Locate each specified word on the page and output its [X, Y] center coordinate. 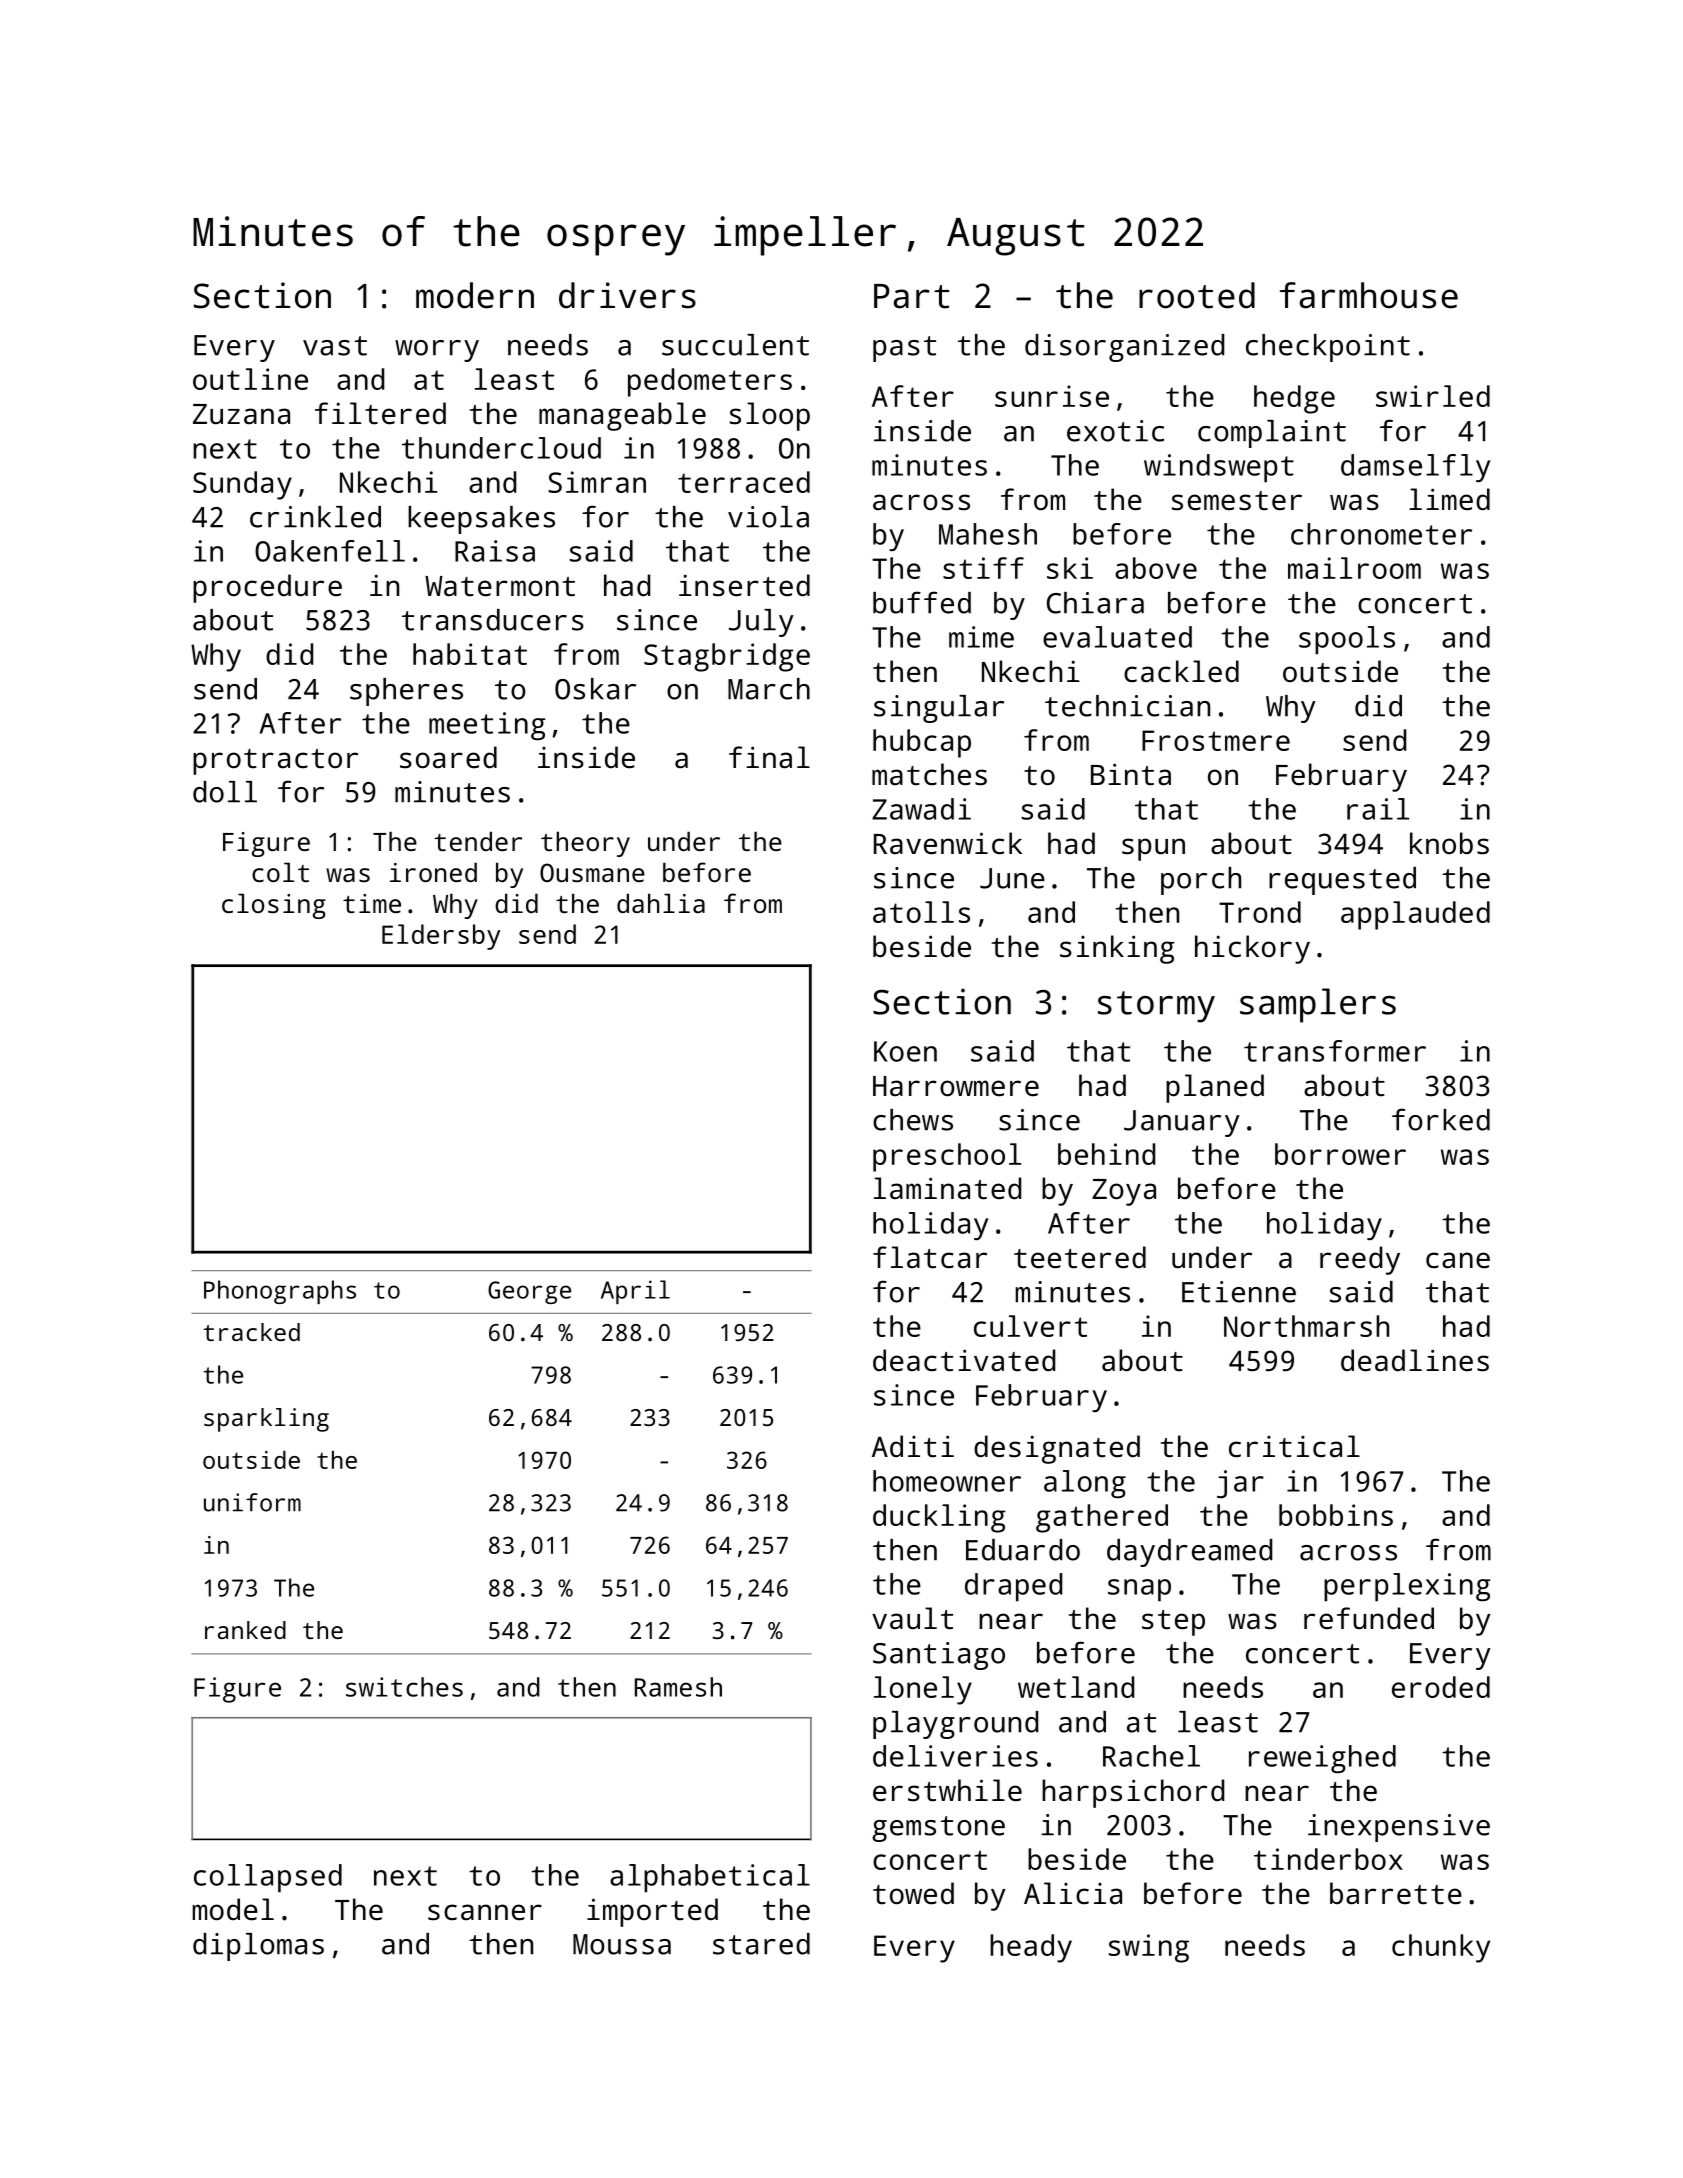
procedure [267, 588]
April [635, 1292]
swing [1149, 1948]
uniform [252, 1502]
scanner [485, 1912]
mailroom [1354, 568]
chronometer [1381, 534]
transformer [1335, 1051]
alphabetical [710, 1878]
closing [274, 906]
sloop [770, 416]
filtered [380, 413]
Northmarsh [1306, 1326]
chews [913, 1120]
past [904, 349]
